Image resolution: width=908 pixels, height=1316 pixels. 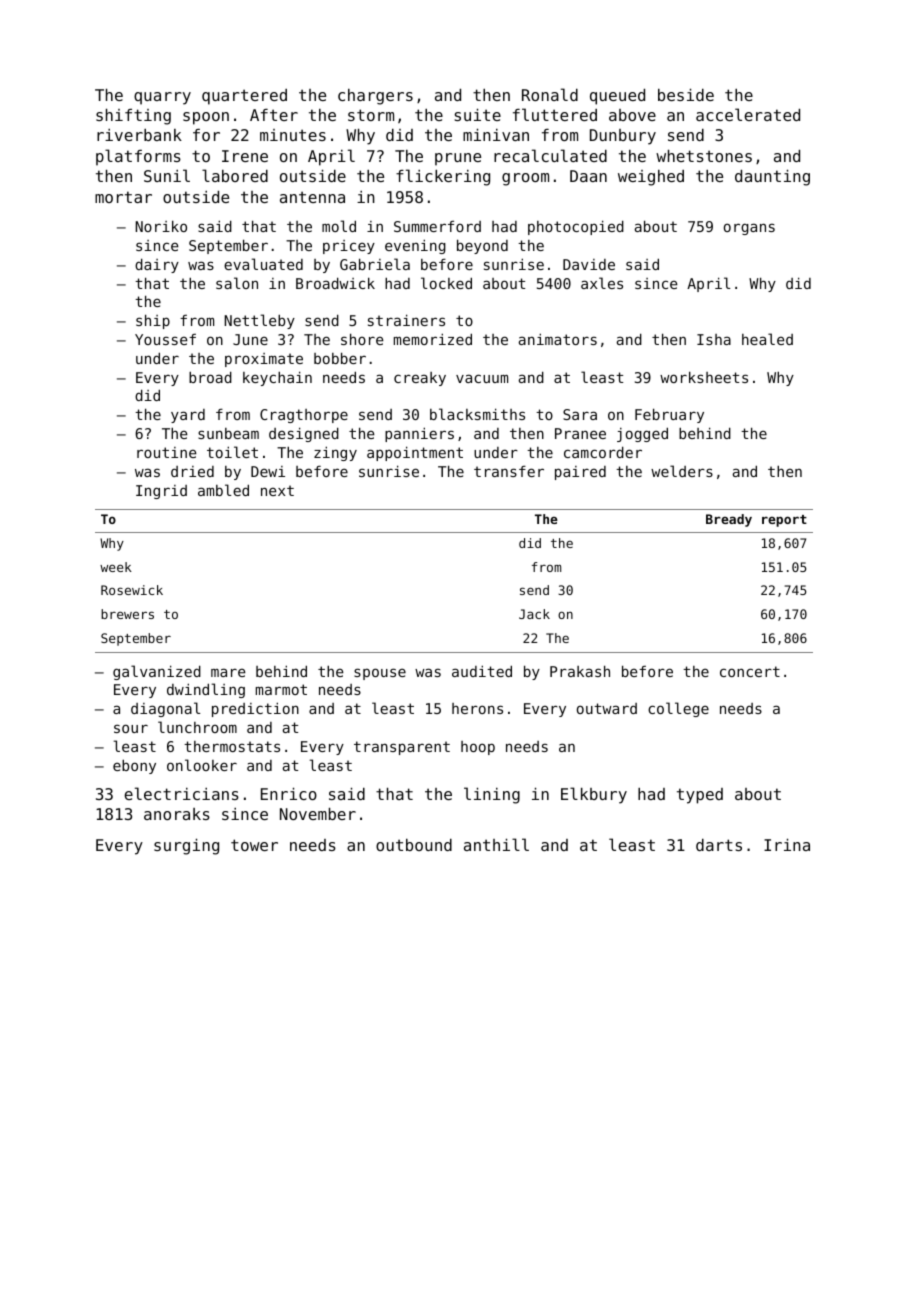 I want to click on accelerated, so click(x=748, y=114).
